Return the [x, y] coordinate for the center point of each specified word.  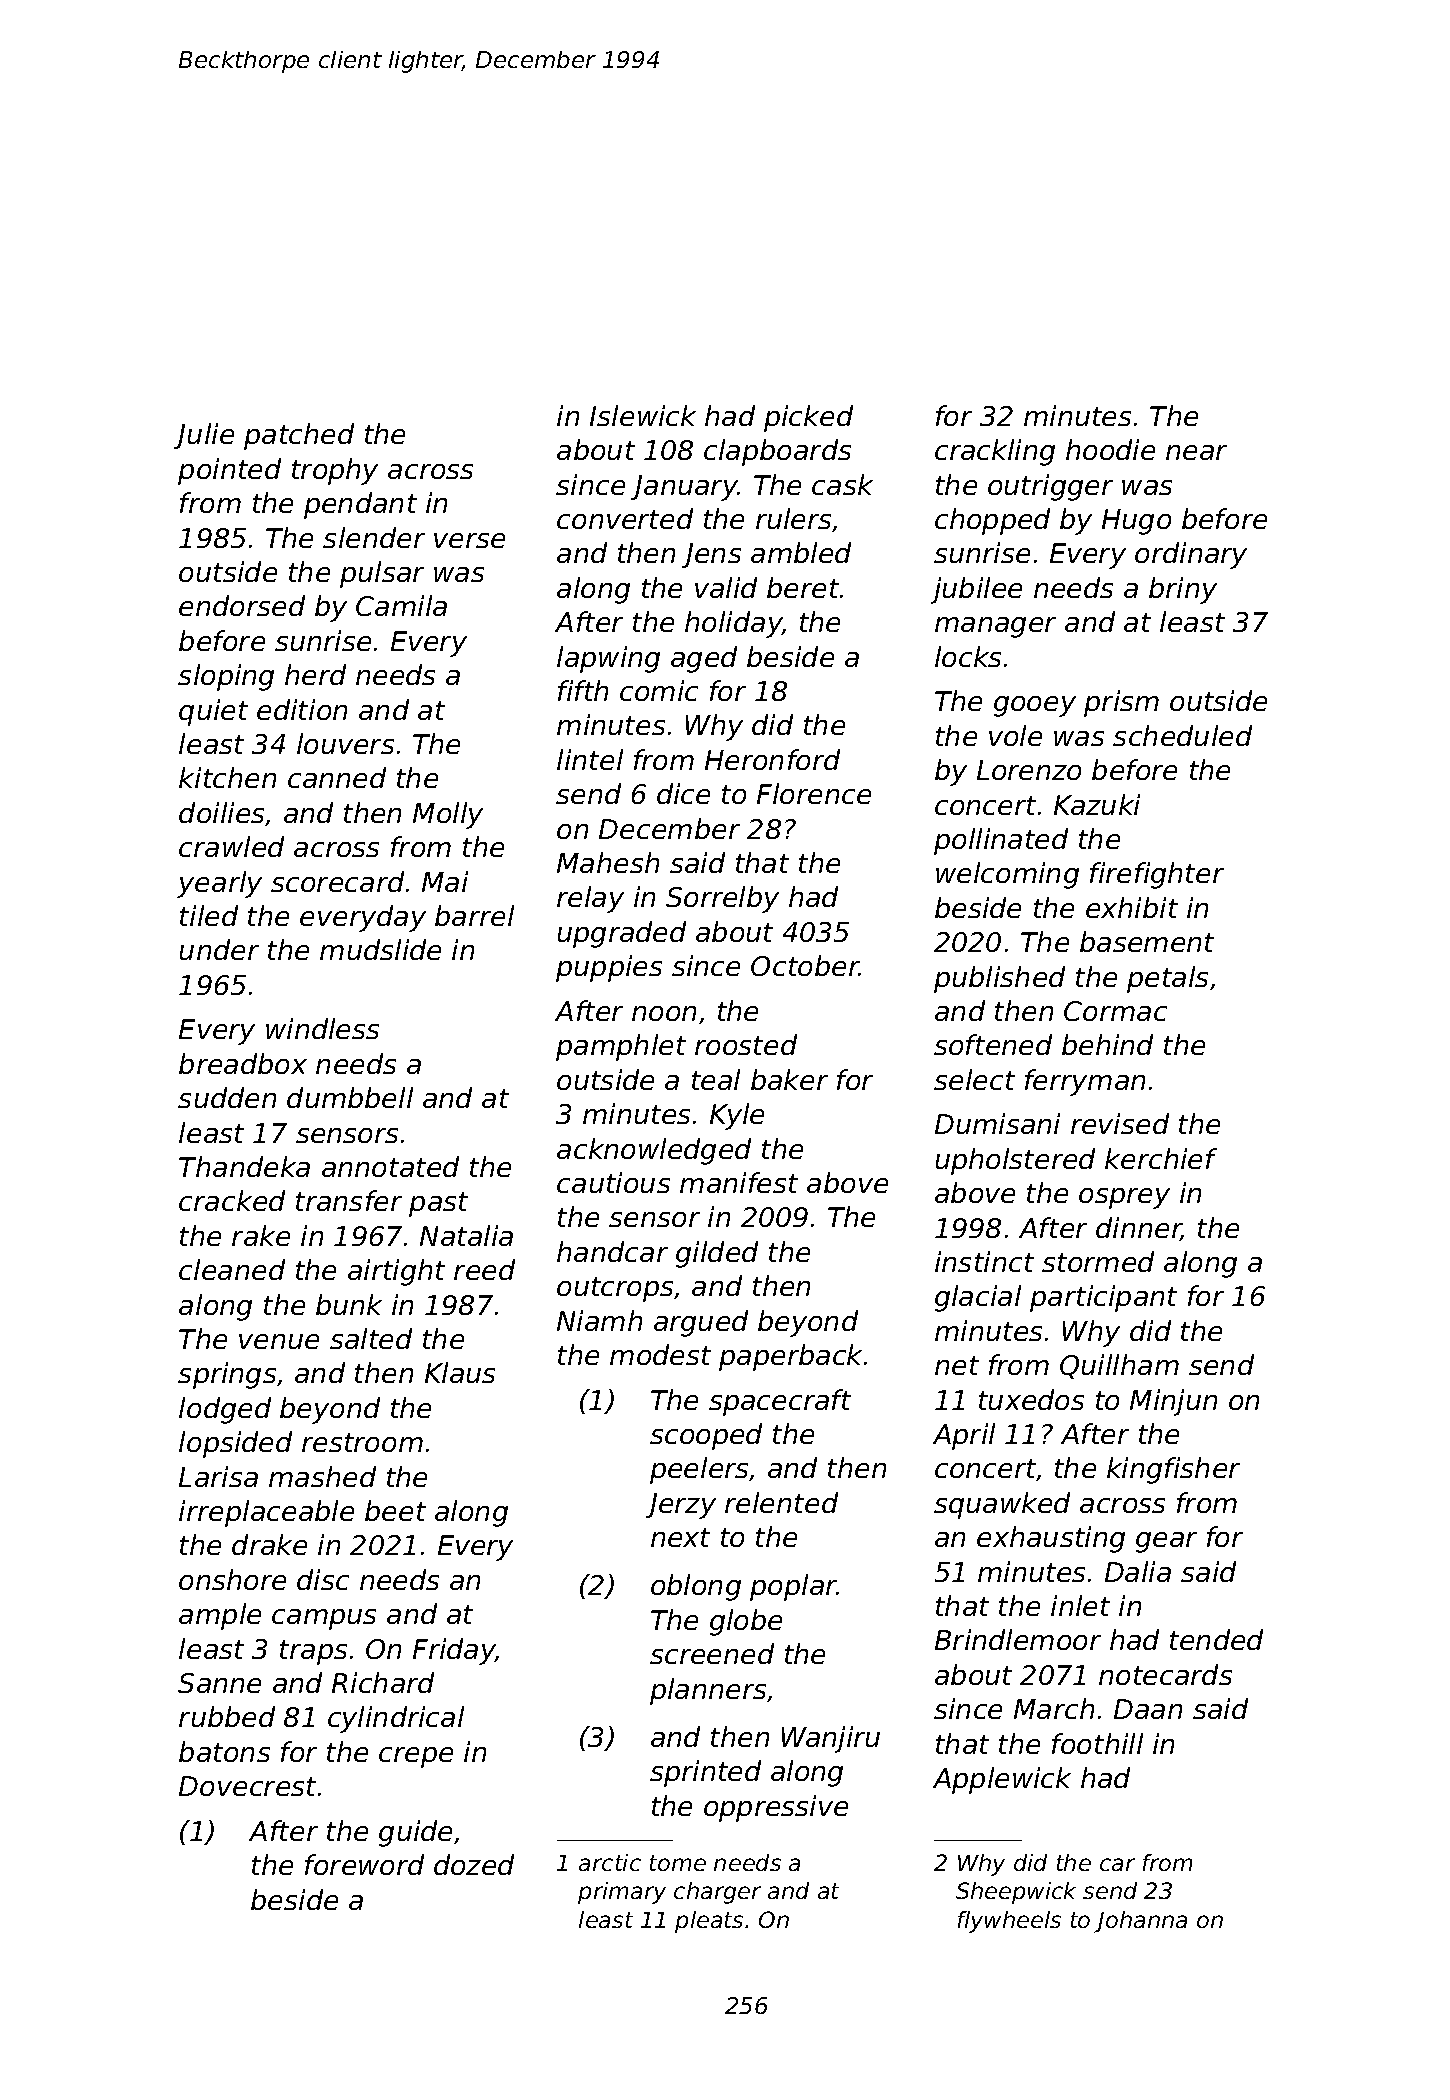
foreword [364, 1864]
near [1196, 452]
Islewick [643, 415]
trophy [335, 471]
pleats [709, 1922]
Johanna [1140, 1922]
